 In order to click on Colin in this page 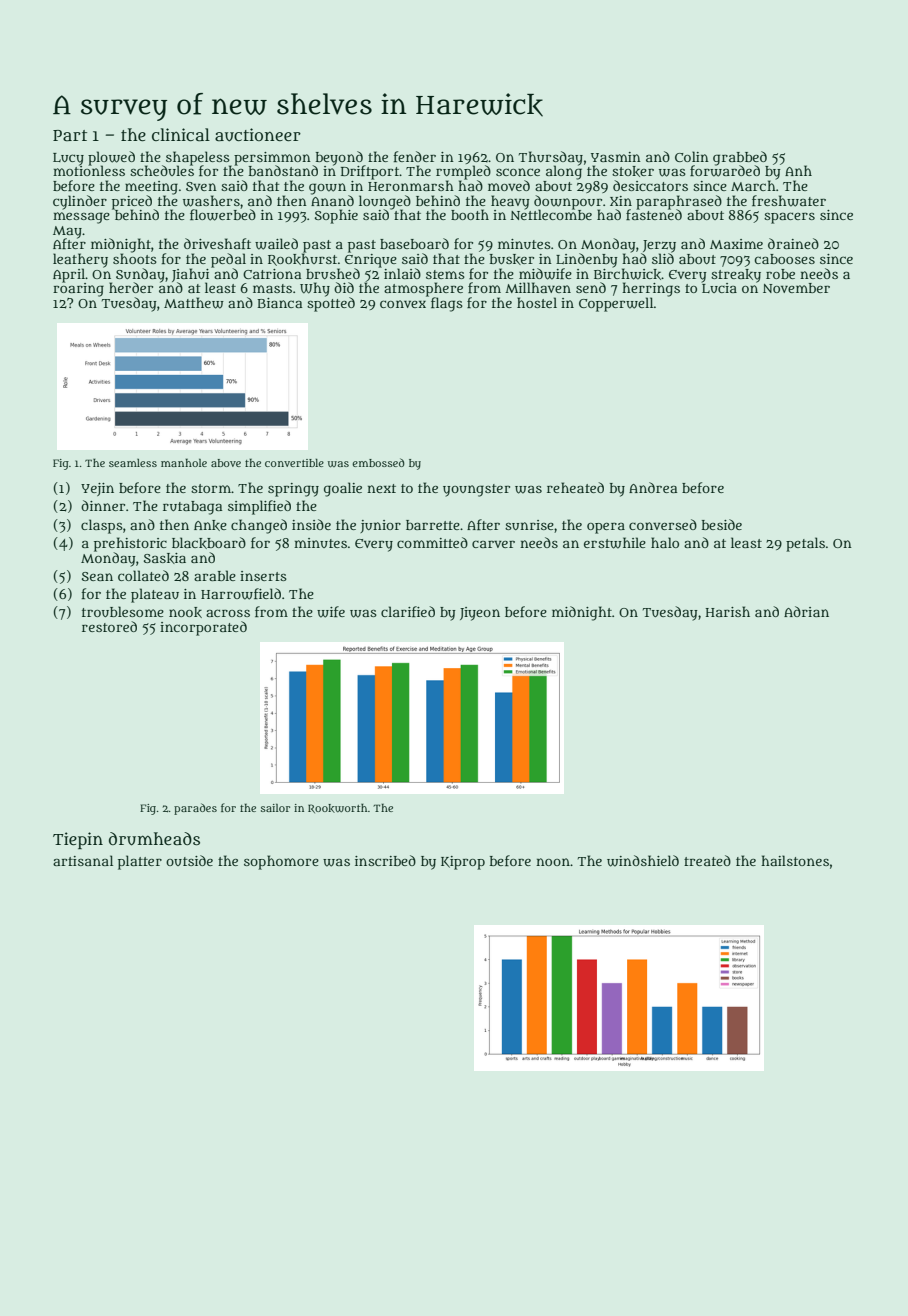, I will do `click(692, 156)`.
